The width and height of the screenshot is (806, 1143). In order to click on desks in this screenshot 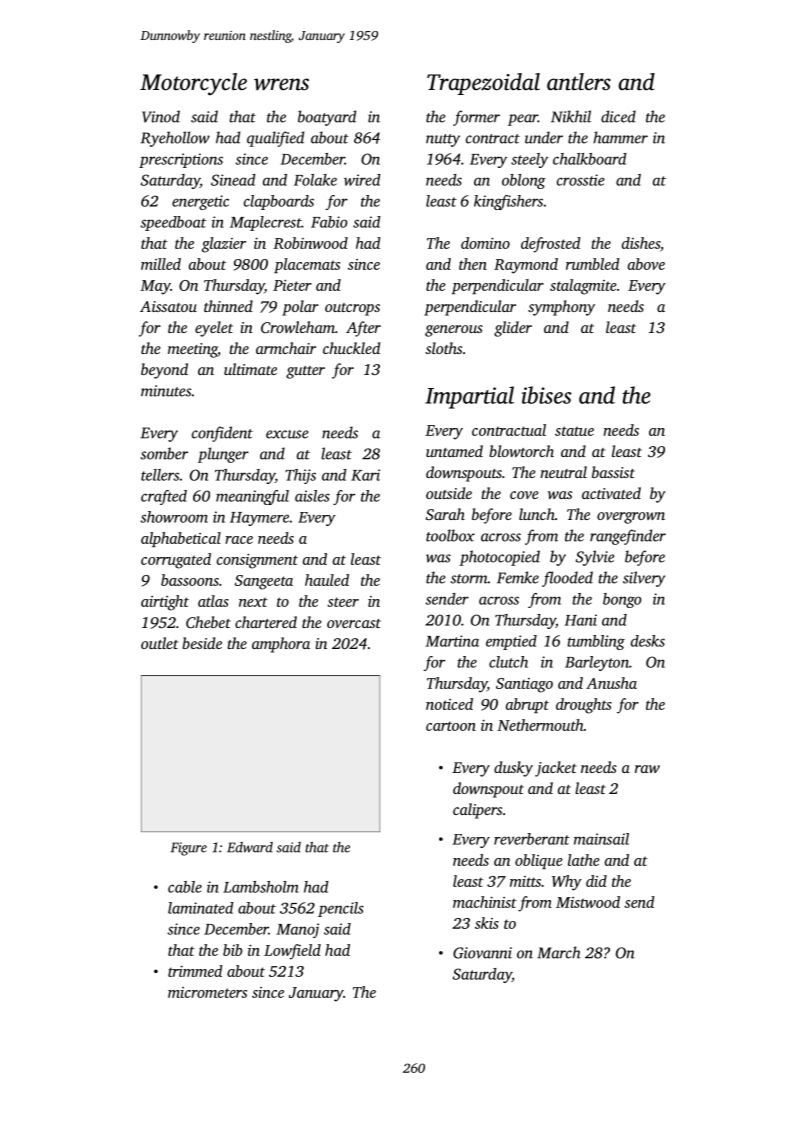, I will do `click(648, 641)`.
